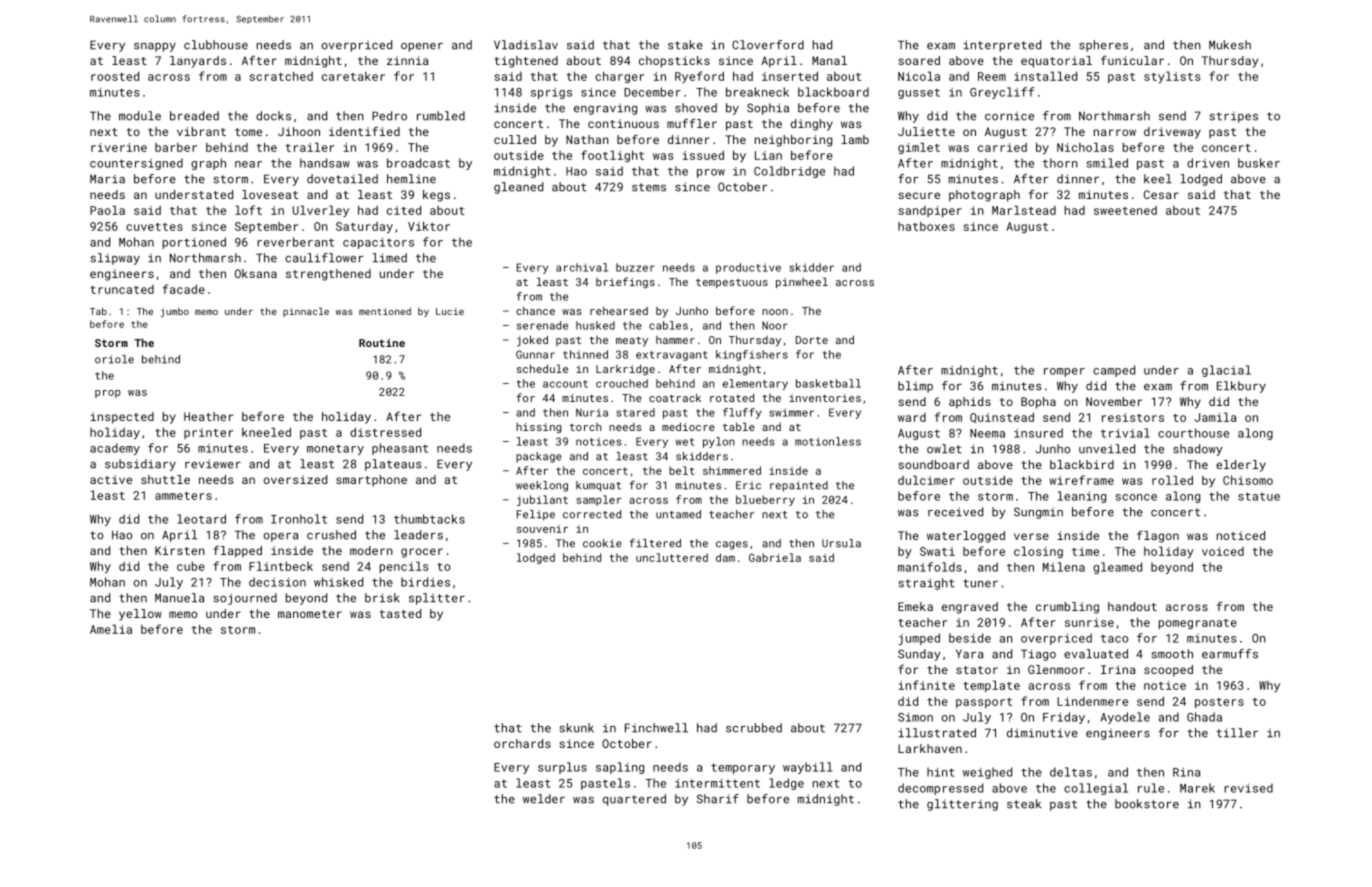 This screenshot has height=887, width=1372. Describe the element at coordinates (674, 62) in the screenshot. I see `chopsticks` at that location.
